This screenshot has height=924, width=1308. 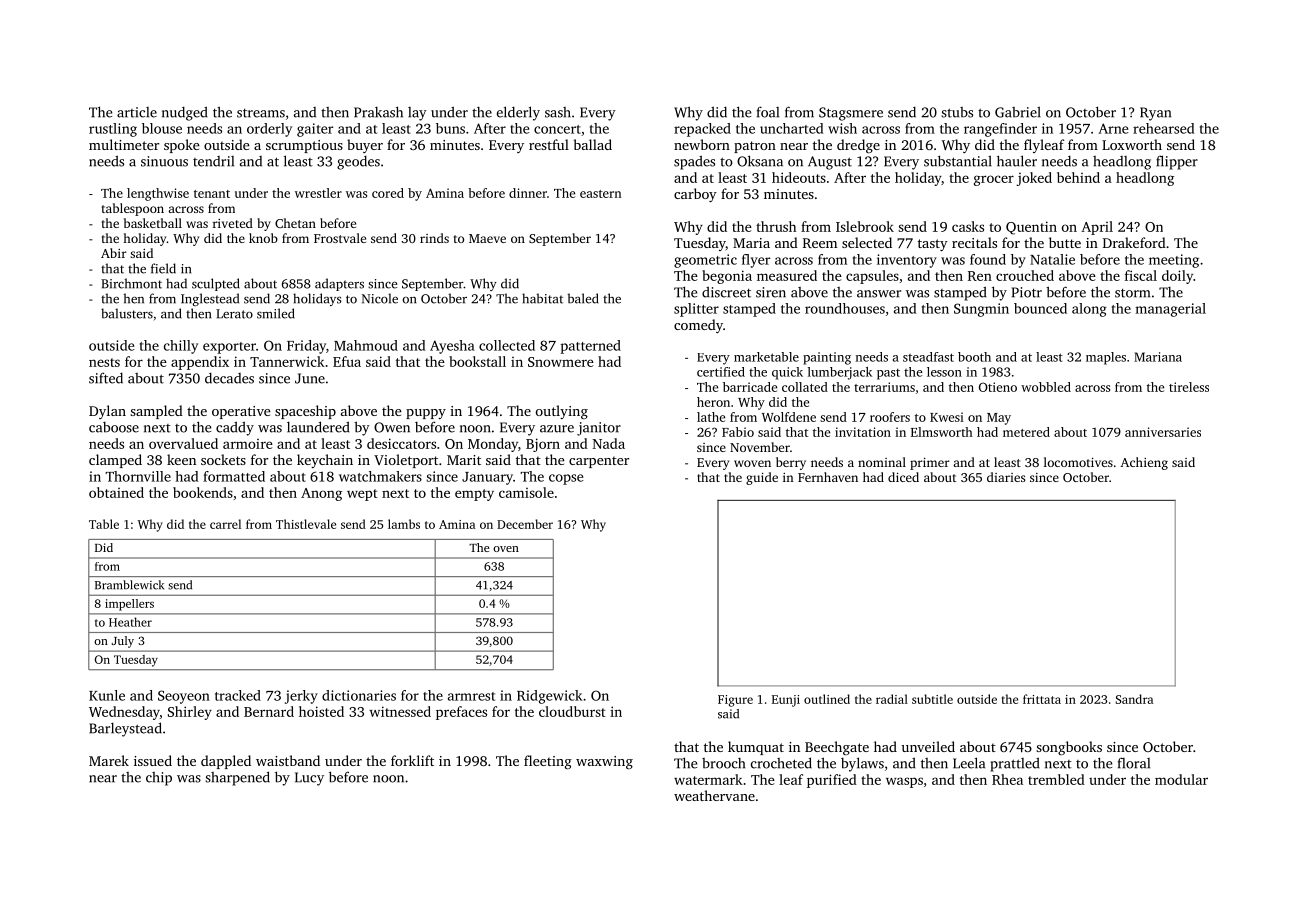 What do you see at coordinates (1177, 162) in the screenshot?
I see `flipper` at bounding box center [1177, 162].
